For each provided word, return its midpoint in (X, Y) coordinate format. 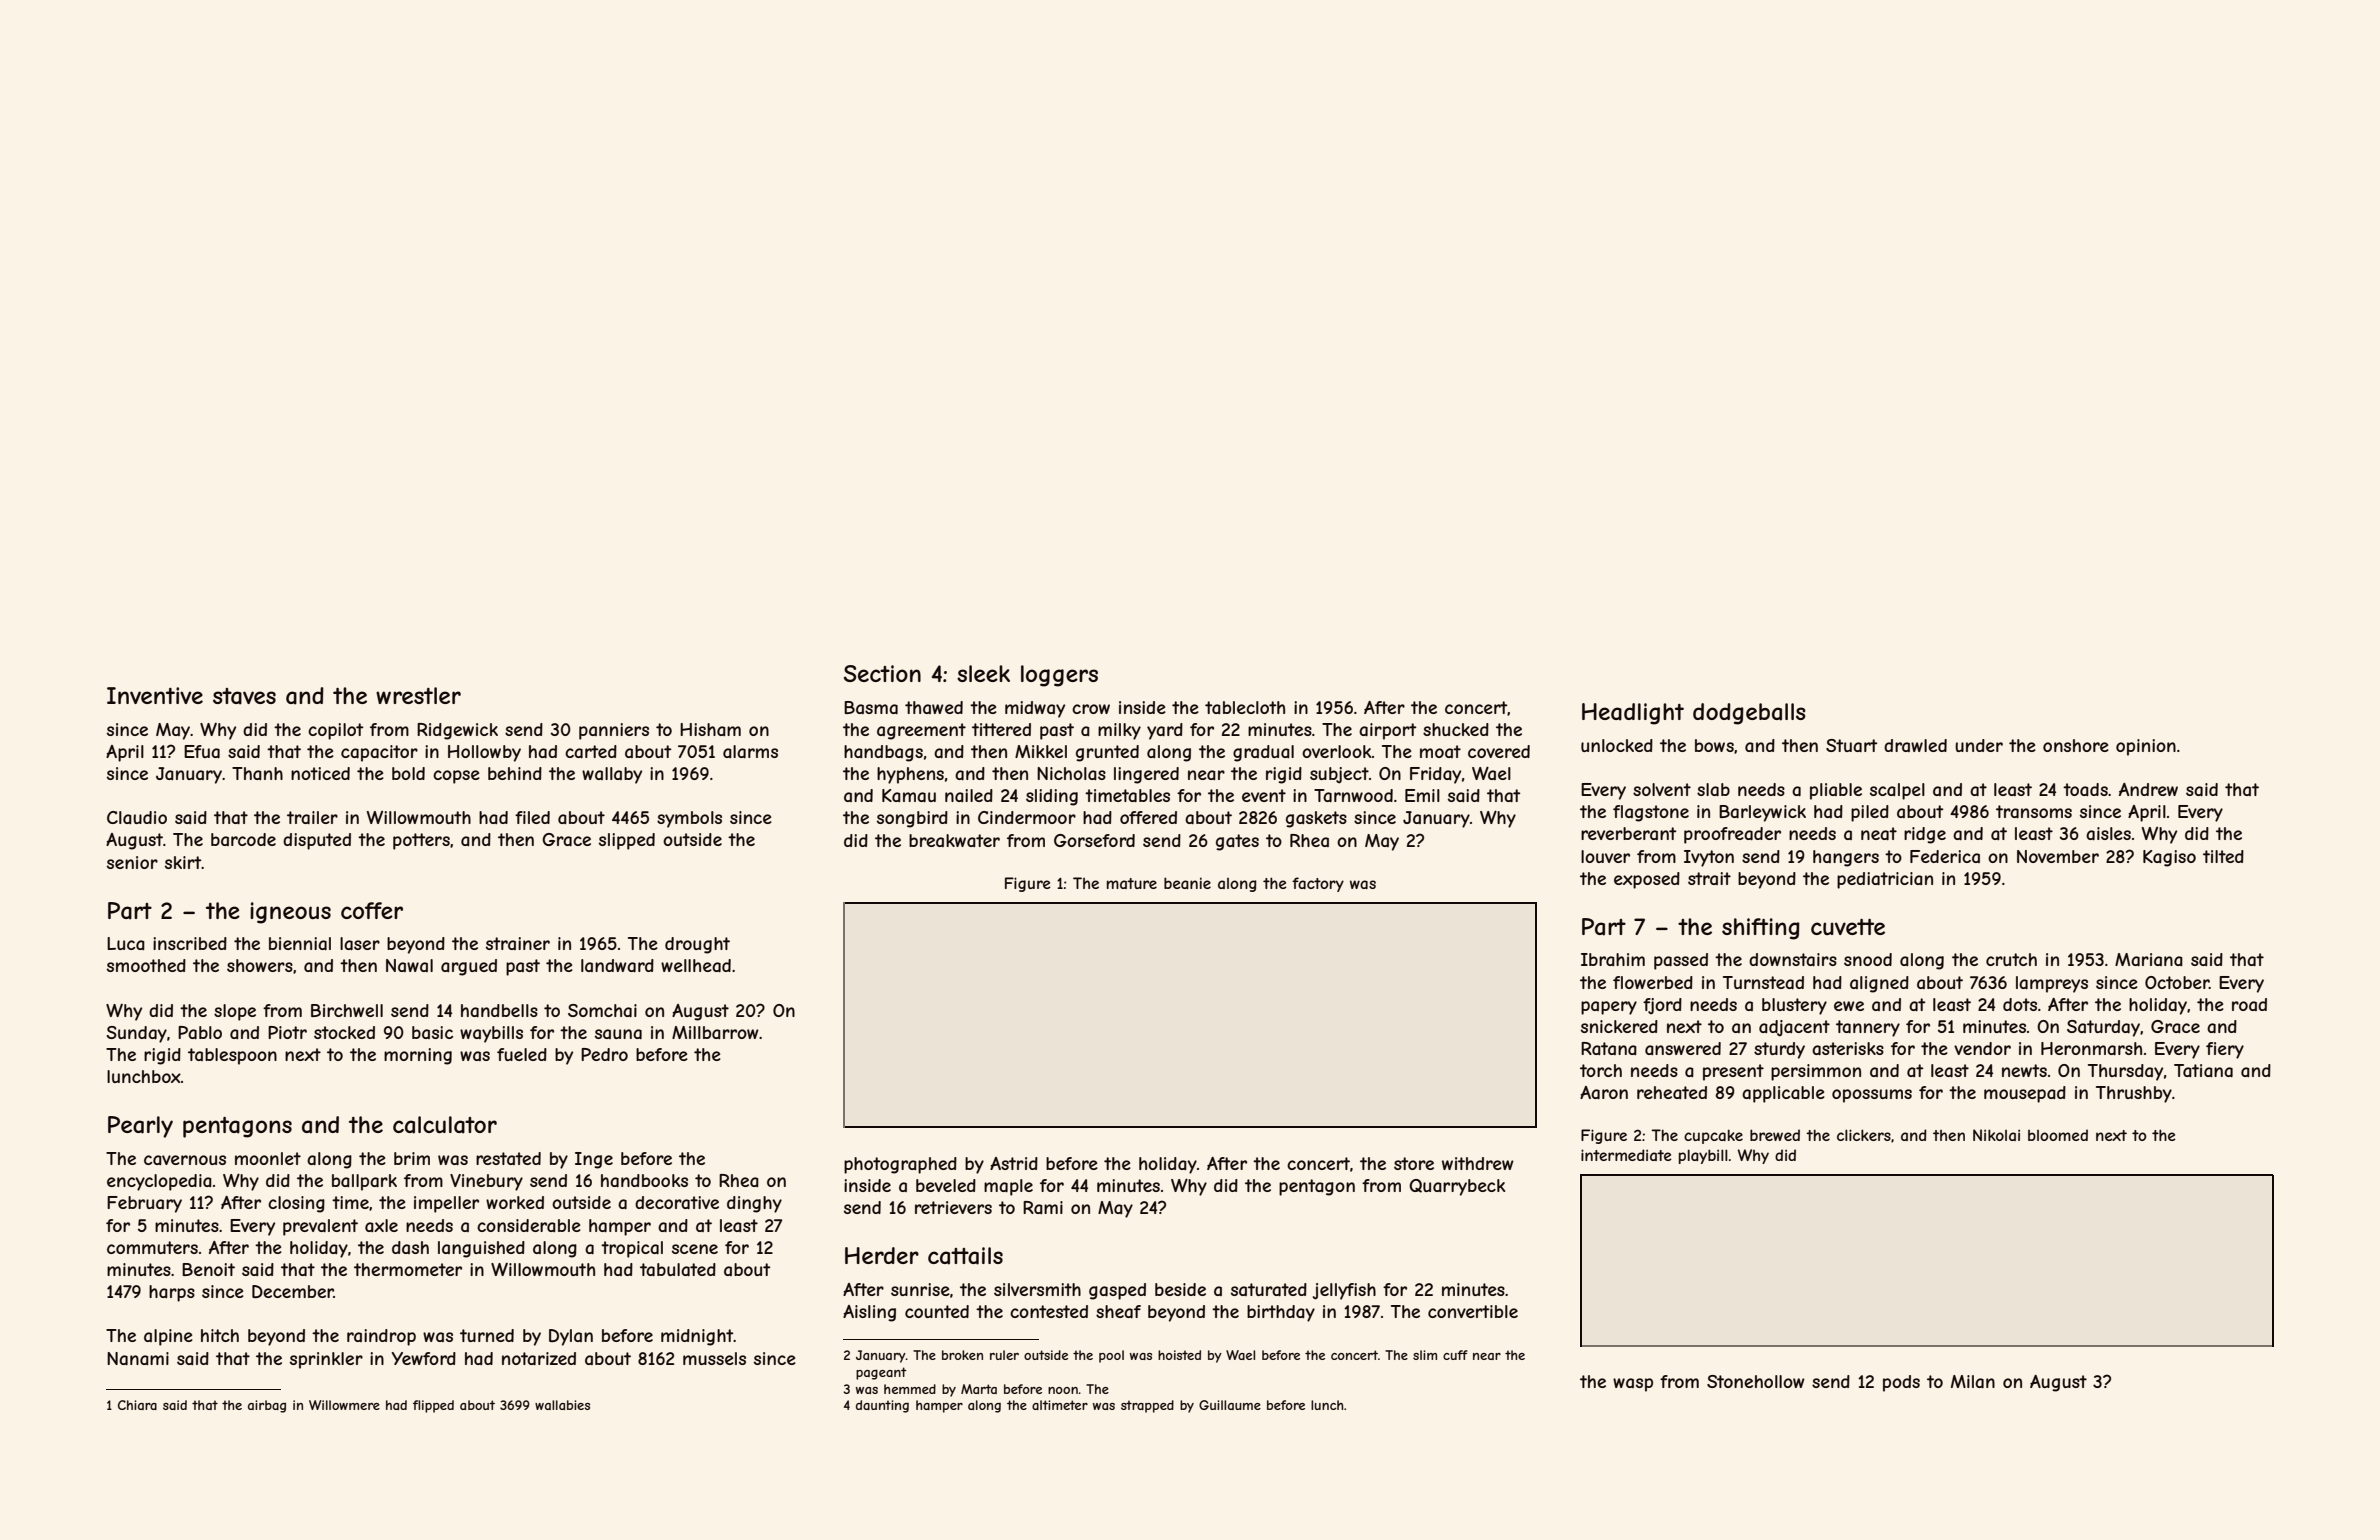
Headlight (1633, 714)
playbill (1703, 1156)
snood (1868, 959)
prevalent (320, 1227)
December (293, 1291)
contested (1049, 1311)
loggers (1059, 676)
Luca (126, 943)
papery (1609, 1008)
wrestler (418, 695)
